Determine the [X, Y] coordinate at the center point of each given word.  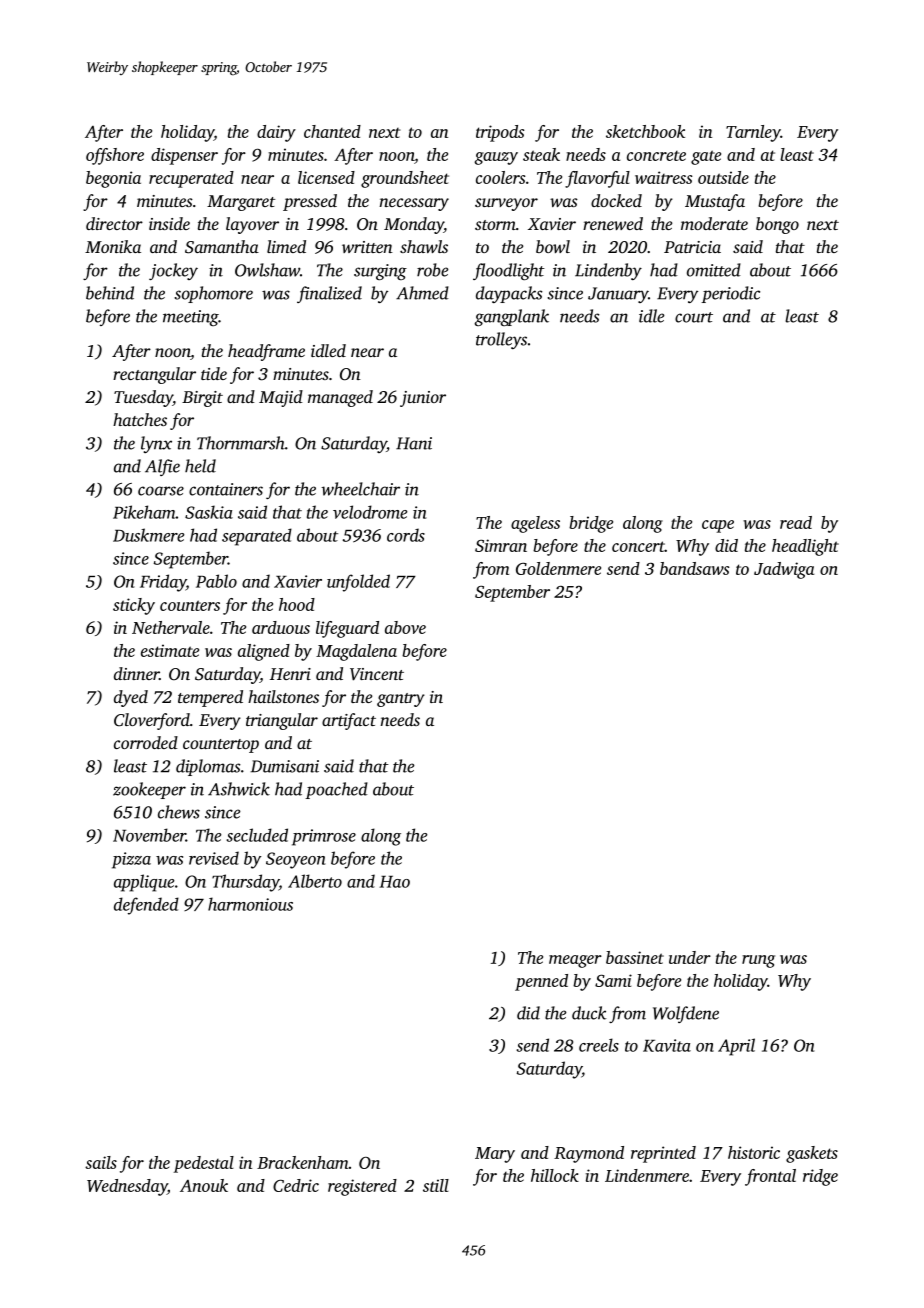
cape [718, 526]
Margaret [241, 203]
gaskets [812, 1154]
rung [758, 961]
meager [575, 961]
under [690, 957]
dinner [137, 673]
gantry [401, 700]
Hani [414, 443]
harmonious [250, 904]
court [694, 317]
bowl [553, 246]
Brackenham [302, 1162]
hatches [140, 419]
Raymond [589, 1154]
